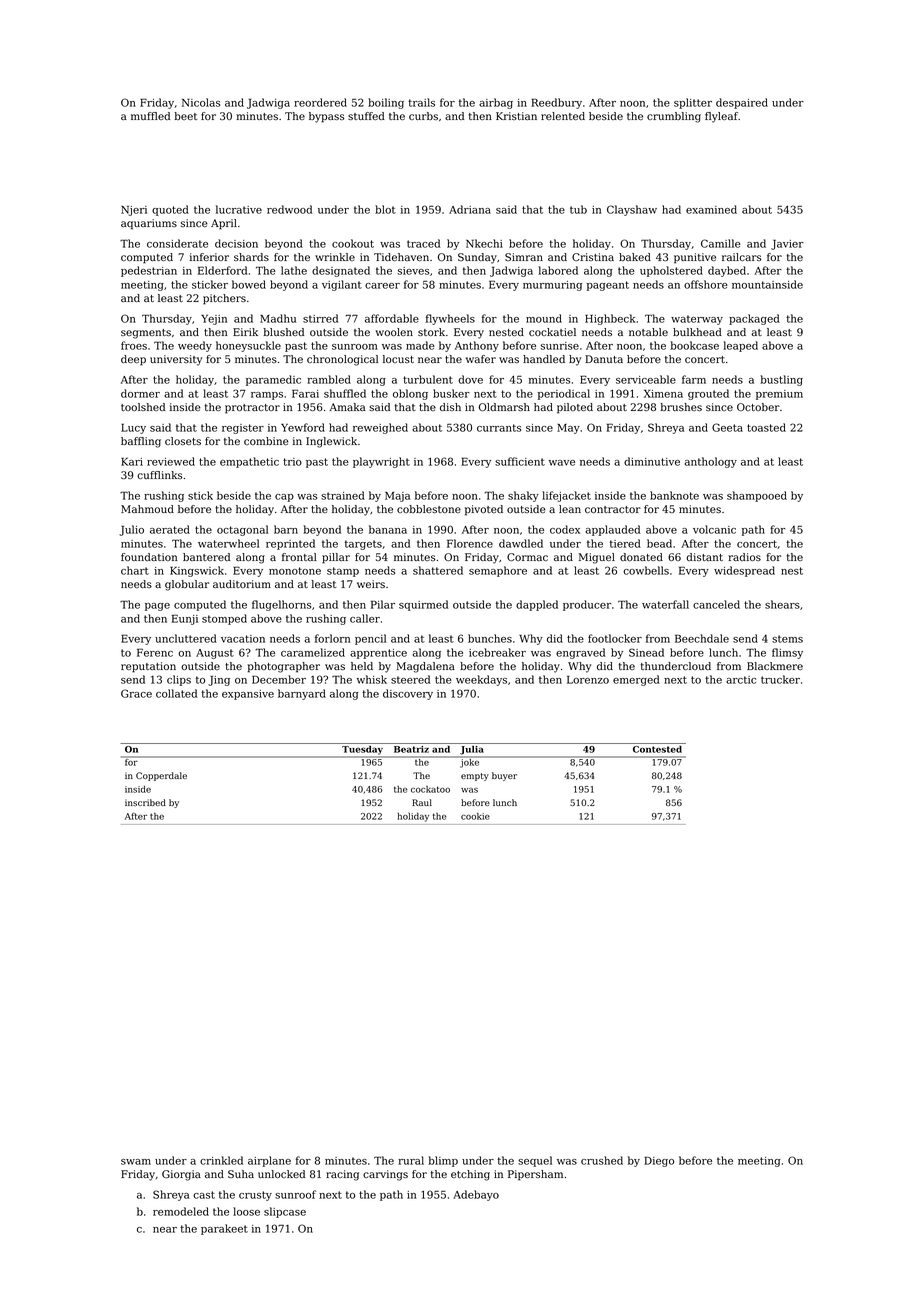 The height and width of the page is (1308, 924). Describe the element at coordinates (281, 605) in the page. I see `flugelhorns` at that location.
